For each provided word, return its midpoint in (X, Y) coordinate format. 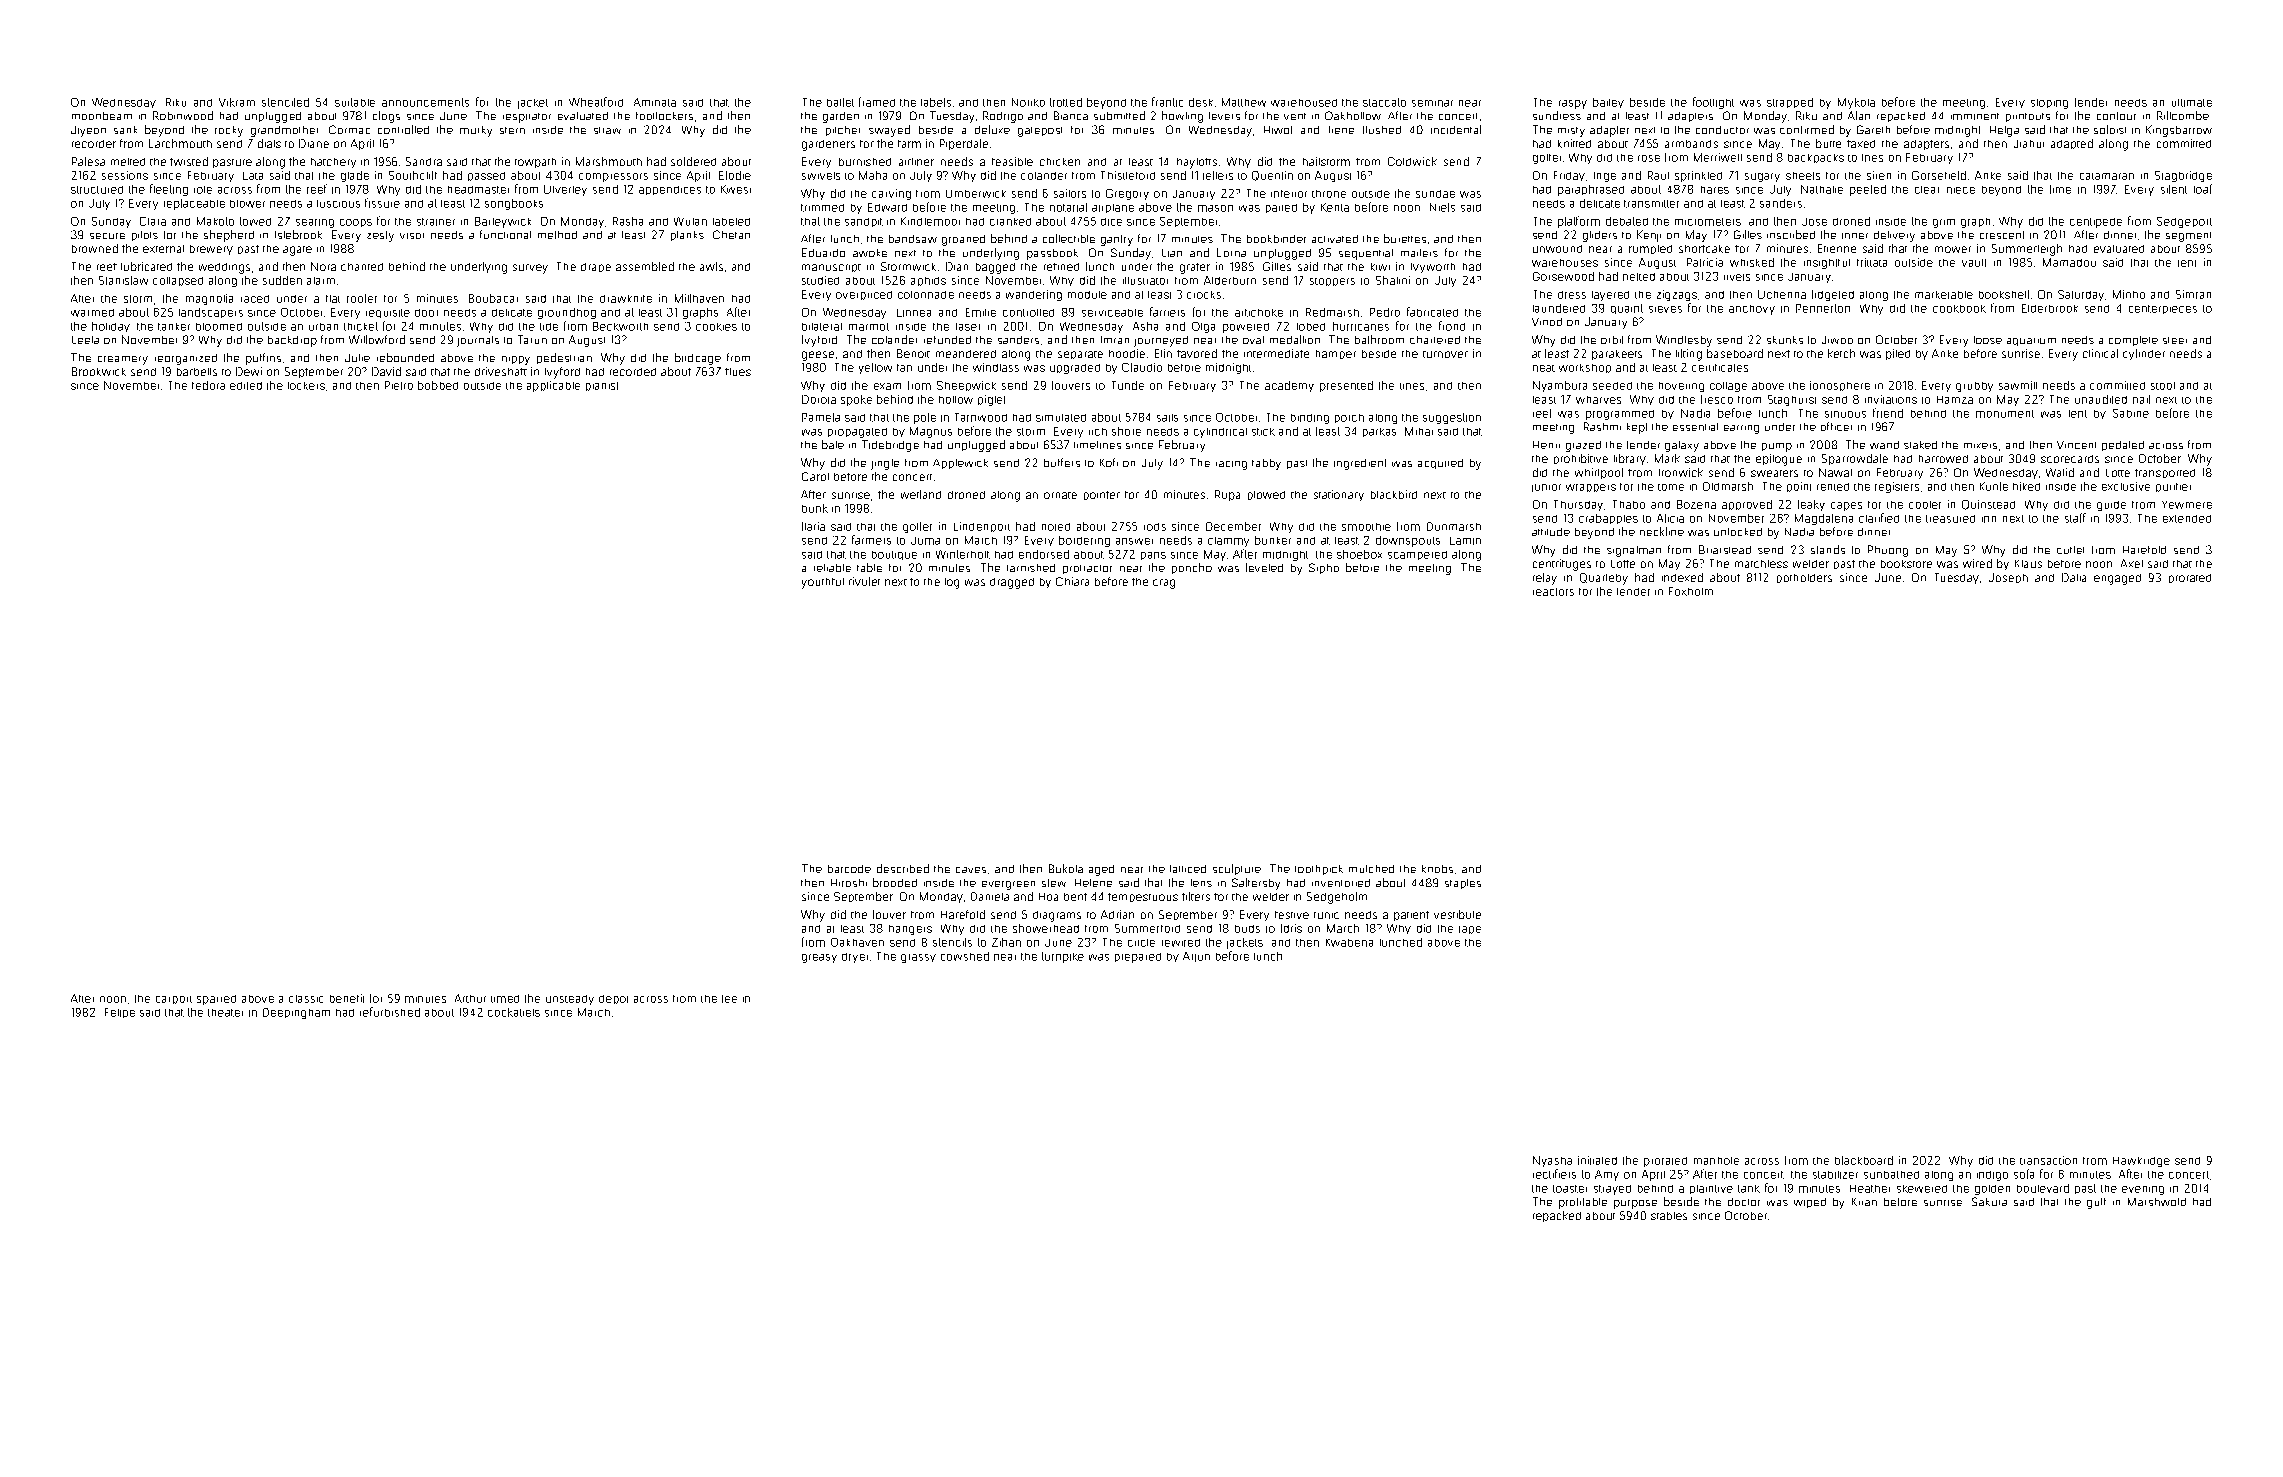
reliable (832, 568)
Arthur (470, 998)
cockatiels (514, 1012)
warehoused (1304, 103)
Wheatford (596, 102)
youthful (823, 583)
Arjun (1196, 957)
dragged (1012, 583)
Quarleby (1604, 579)
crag (1164, 584)
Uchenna (1782, 294)
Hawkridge (2141, 1162)
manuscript (831, 268)
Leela (85, 340)
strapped (1790, 103)
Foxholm (1691, 591)
